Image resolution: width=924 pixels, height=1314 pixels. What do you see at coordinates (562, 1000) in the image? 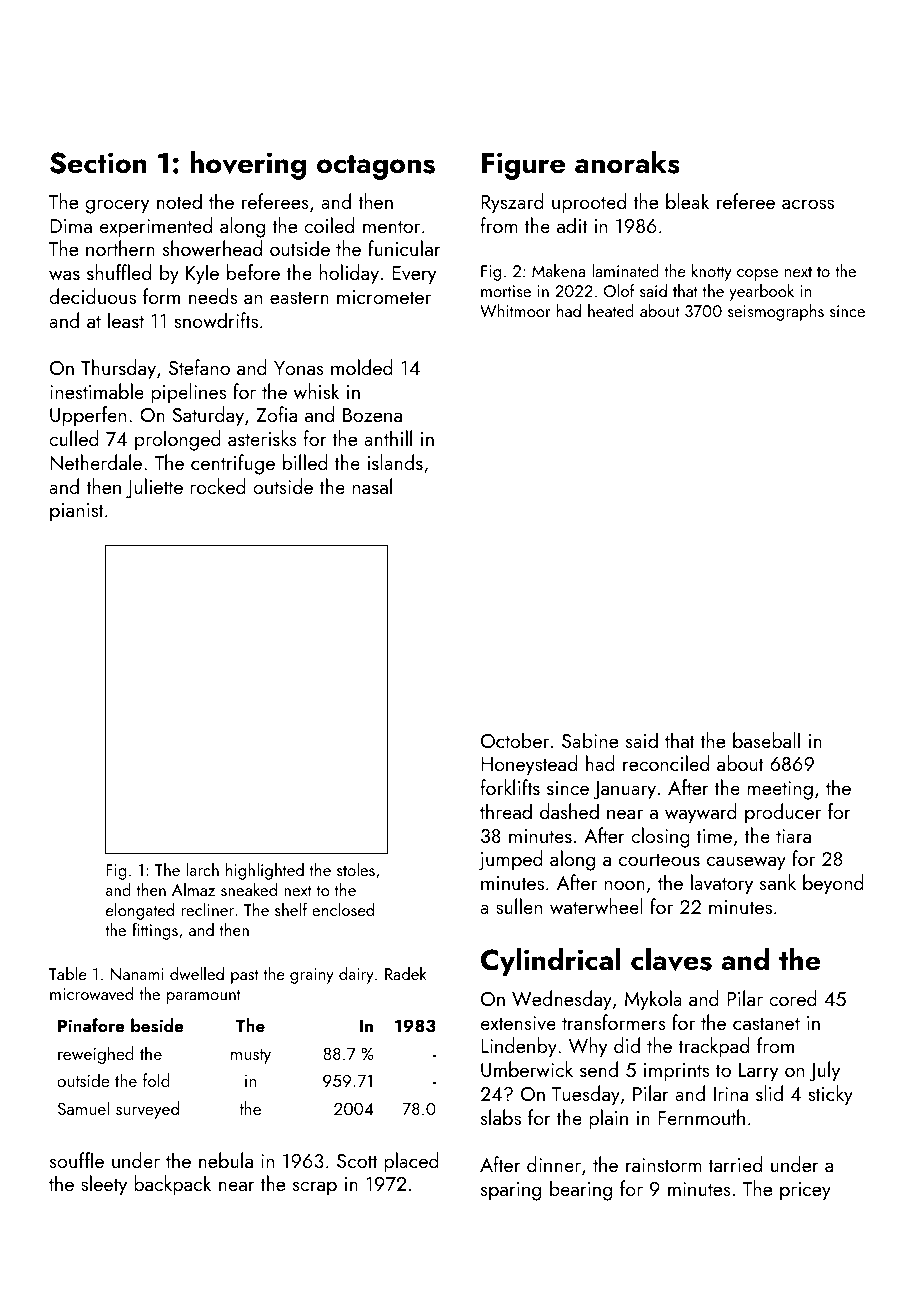
I see `Wednesday` at bounding box center [562, 1000].
